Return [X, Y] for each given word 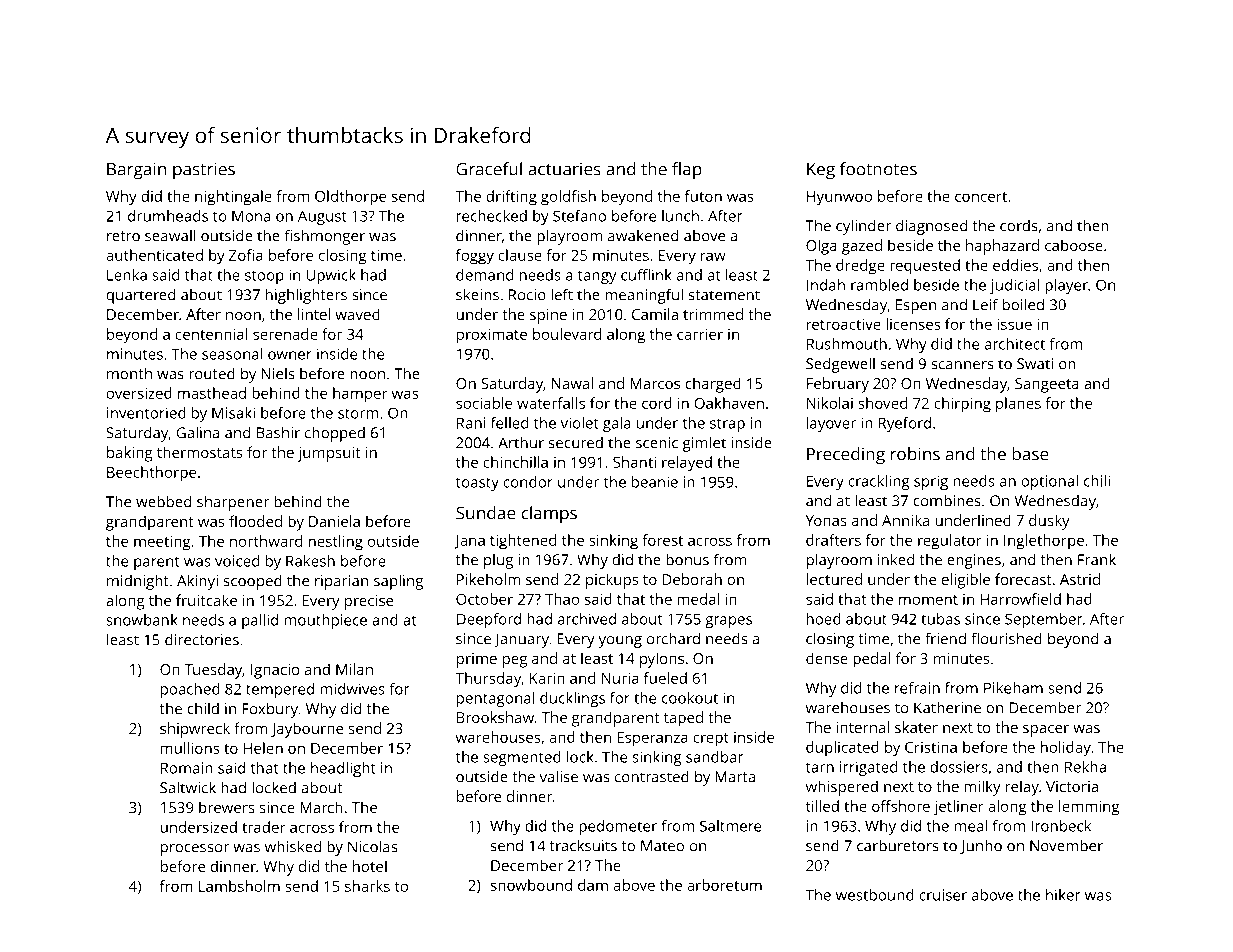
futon [703, 196]
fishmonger [324, 237]
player [1066, 286]
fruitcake [206, 600]
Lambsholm [239, 886]
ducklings [572, 699]
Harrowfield [1020, 599]
